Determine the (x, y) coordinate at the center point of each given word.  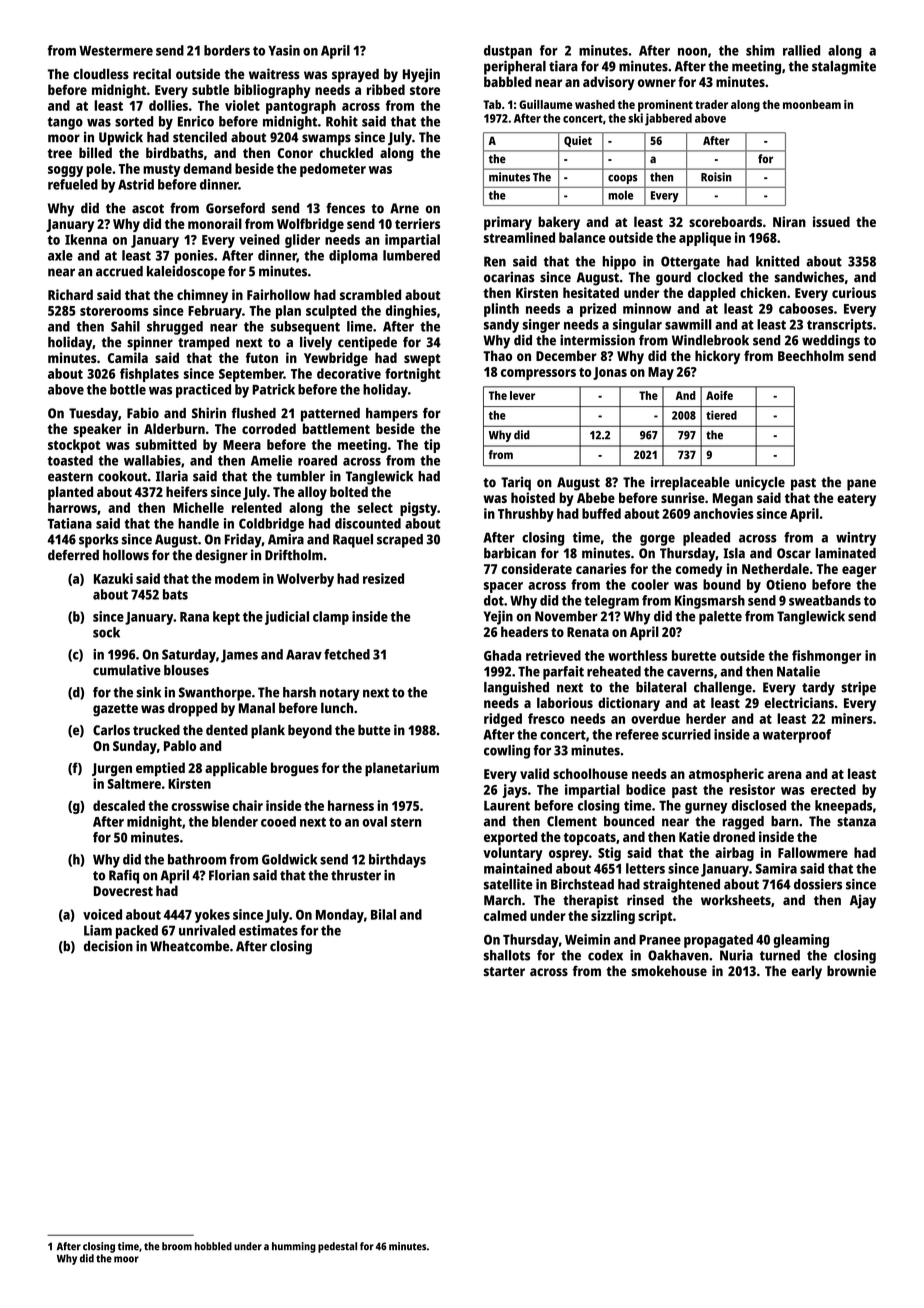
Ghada (502, 655)
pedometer (333, 170)
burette (694, 655)
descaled (119, 805)
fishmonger (826, 657)
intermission (597, 340)
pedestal (337, 1247)
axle (60, 255)
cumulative (127, 670)
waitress (274, 74)
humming (294, 1247)
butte (374, 730)
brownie (851, 970)
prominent (665, 106)
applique (705, 239)
